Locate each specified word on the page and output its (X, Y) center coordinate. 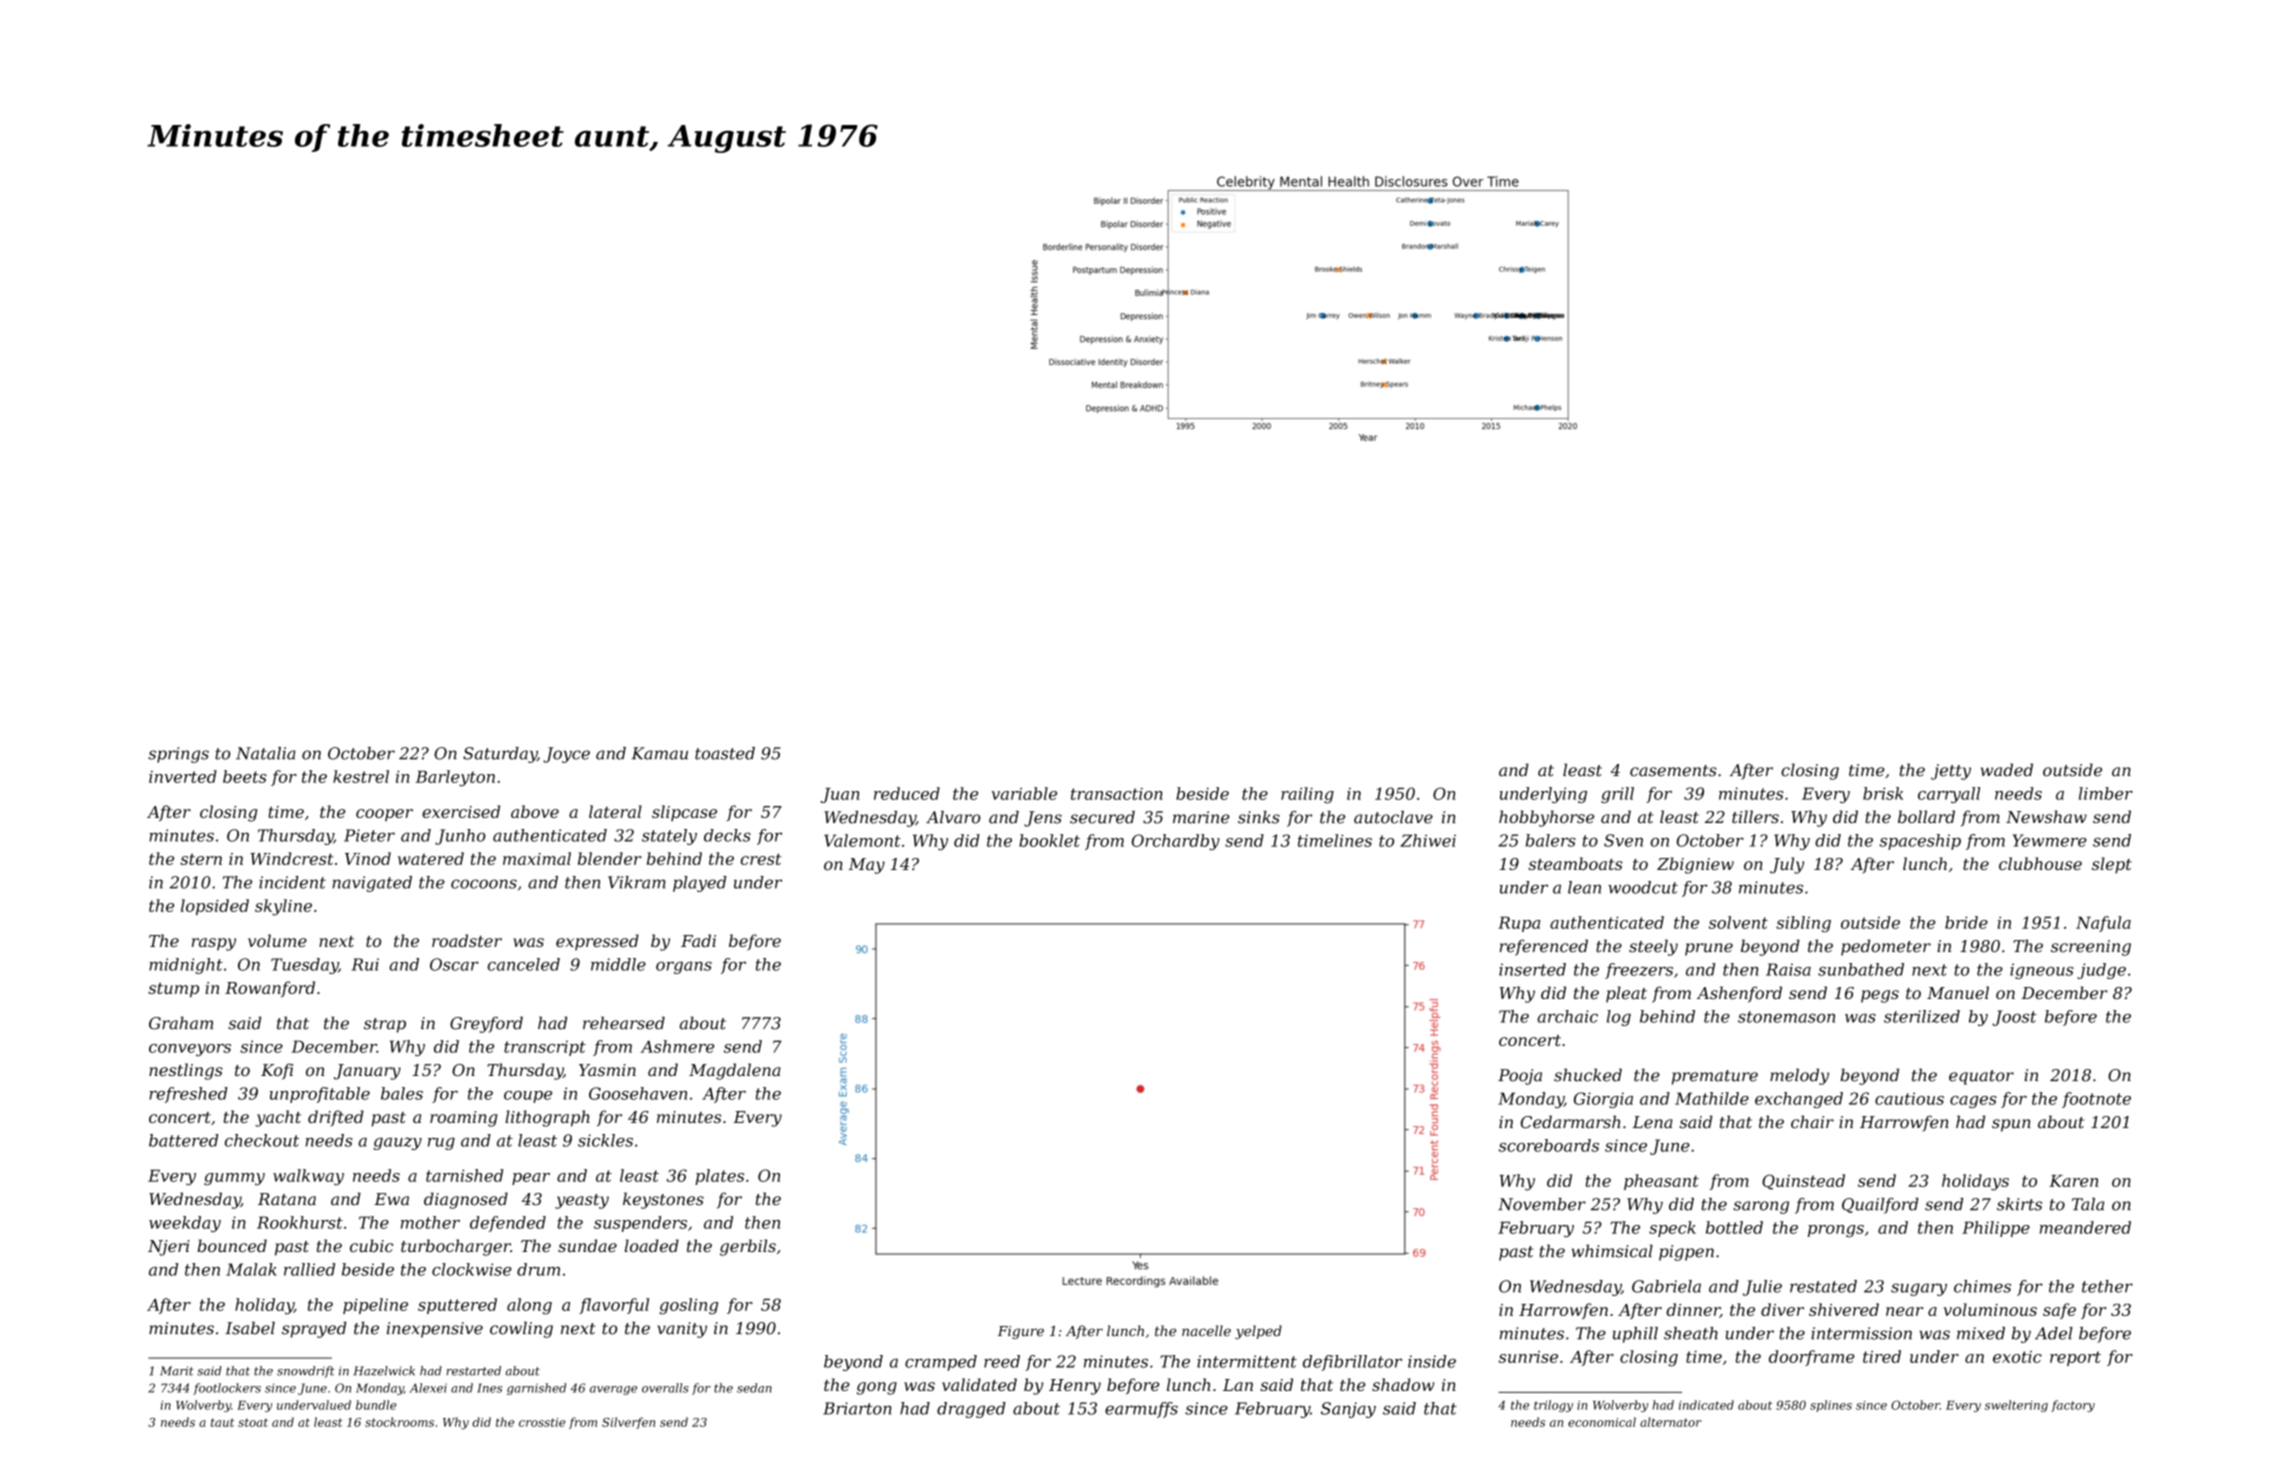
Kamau (659, 753)
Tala (2088, 1204)
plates (719, 1177)
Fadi (698, 940)
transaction (1117, 794)
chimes (1982, 1286)
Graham (181, 1023)
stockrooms (399, 1422)
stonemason (1786, 1017)
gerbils (748, 1247)
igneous (2041, 971)
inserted (1532, 969)
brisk (1883, 793)
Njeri (169, 1248)
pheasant (1661, 1182)
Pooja (1520, 1077)
